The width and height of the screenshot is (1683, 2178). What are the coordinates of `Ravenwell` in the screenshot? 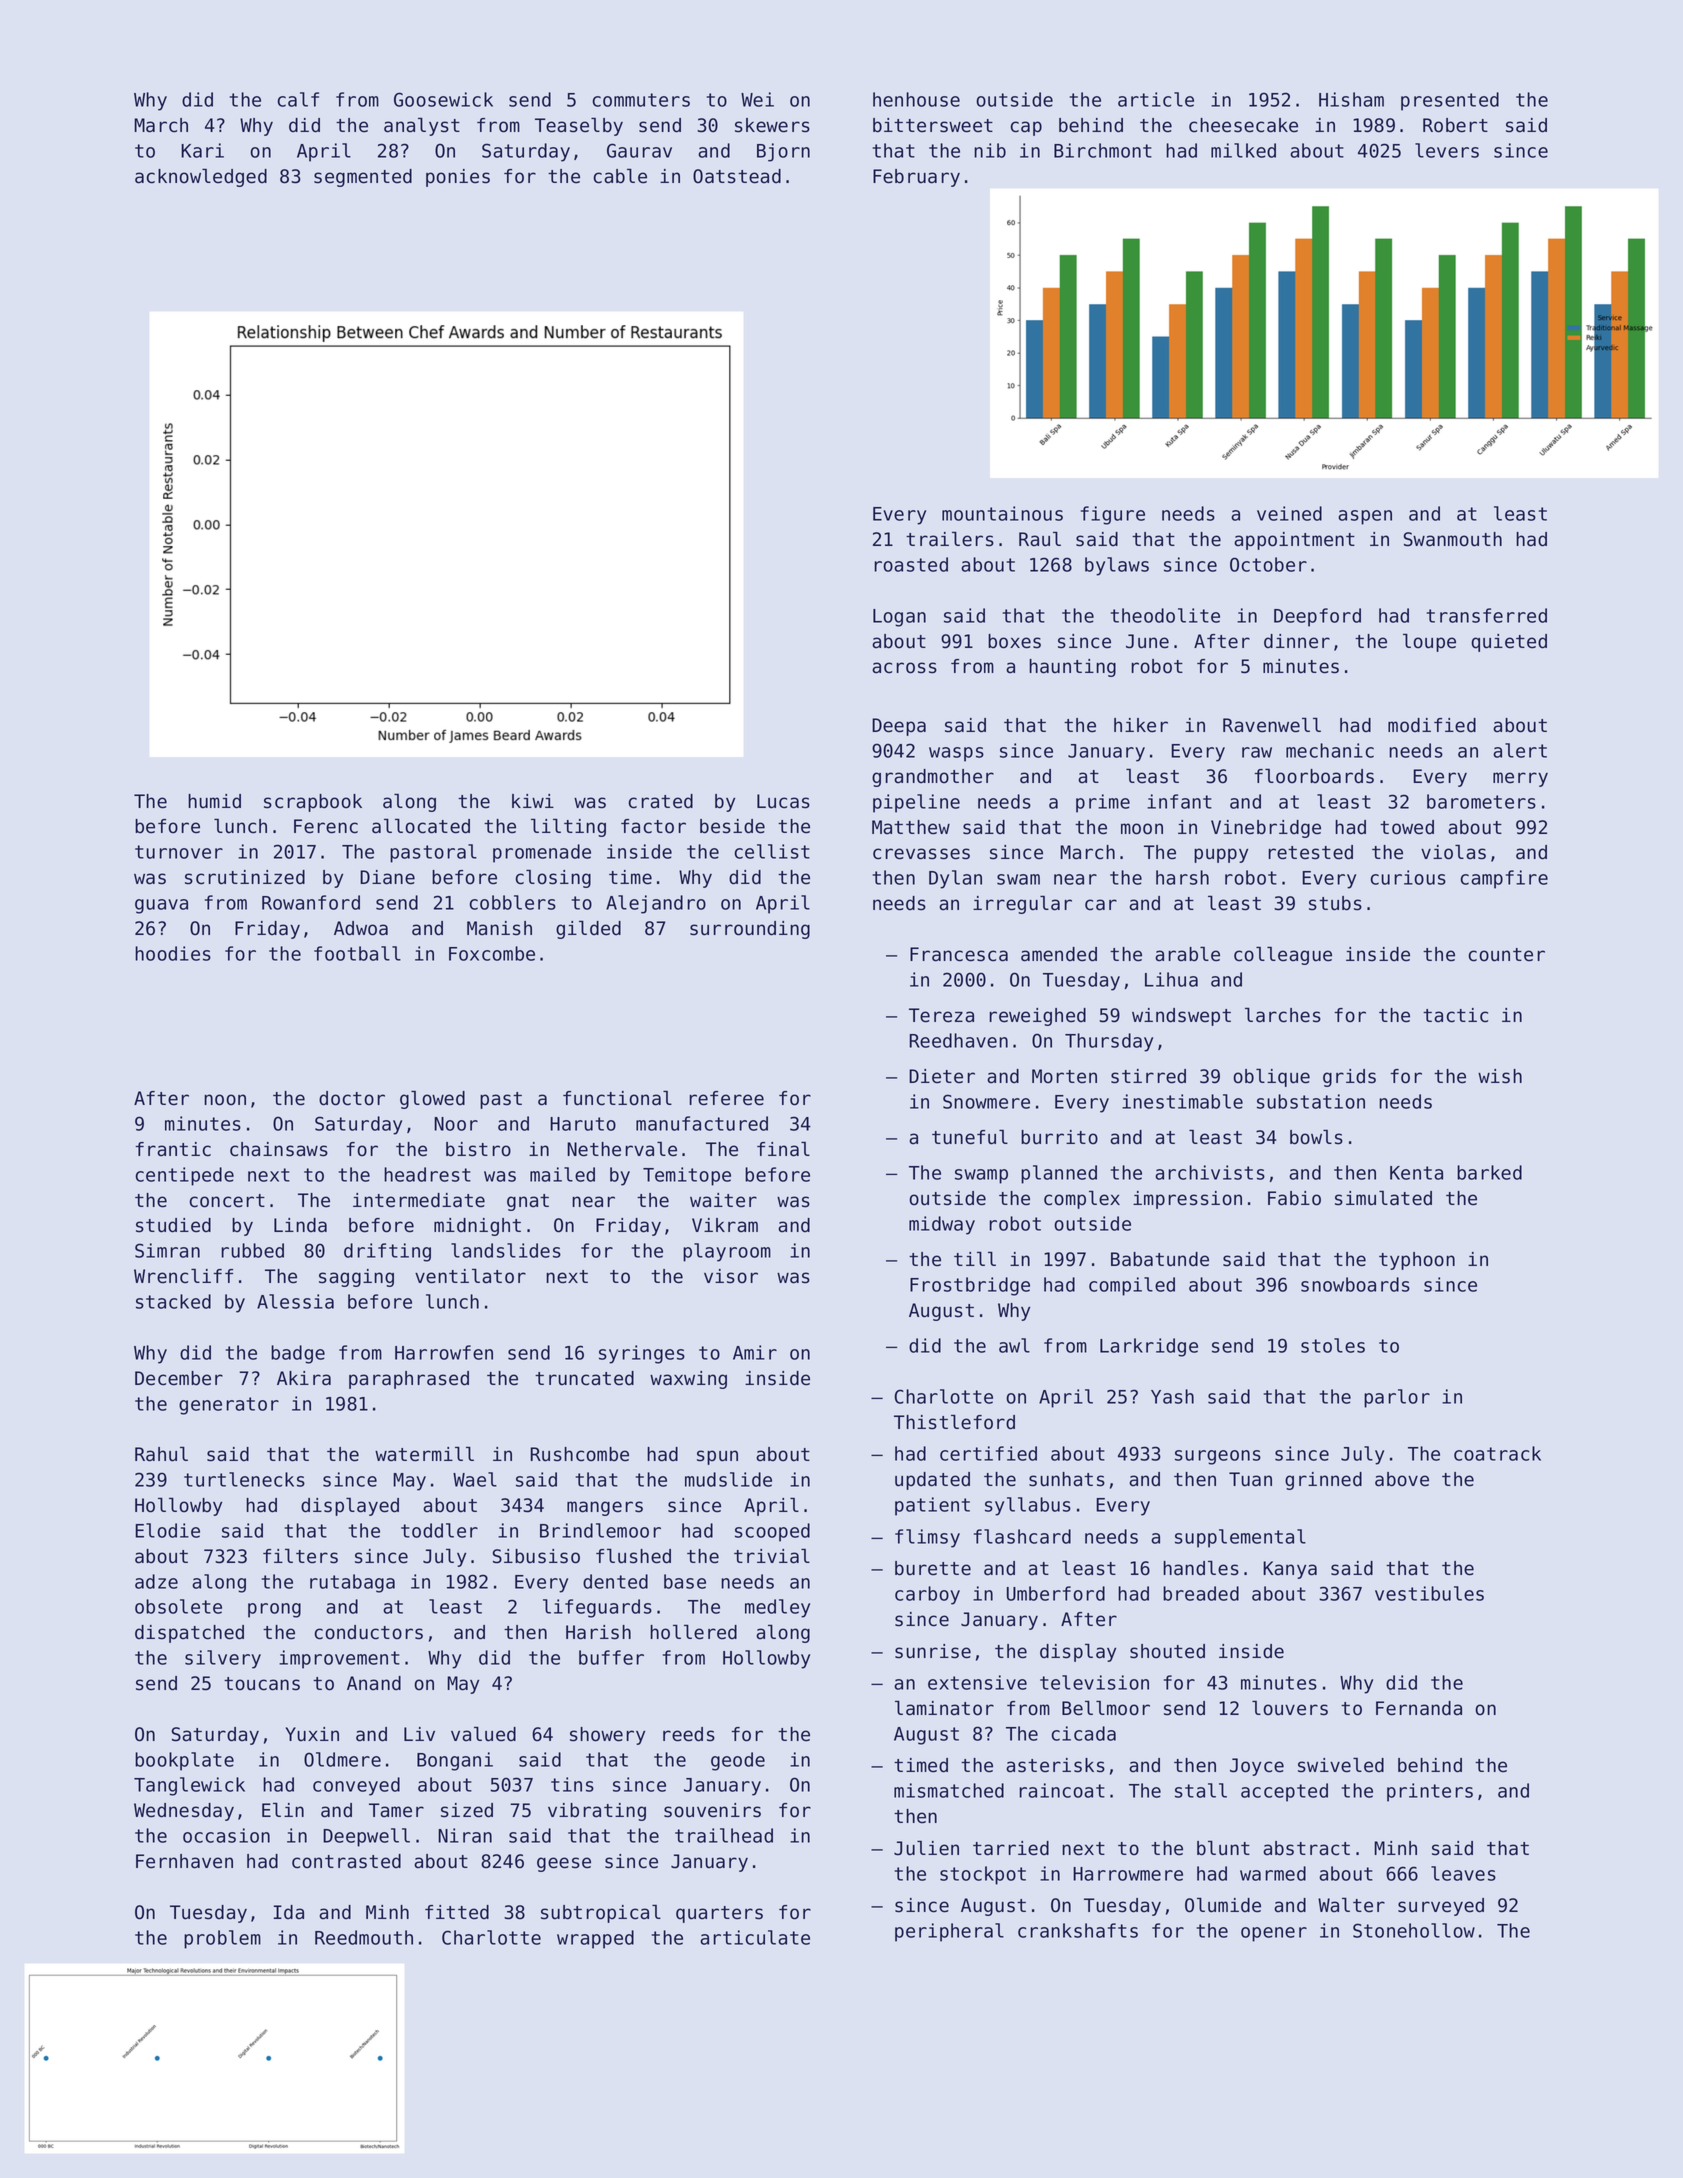 It's located at (1272, 725).
